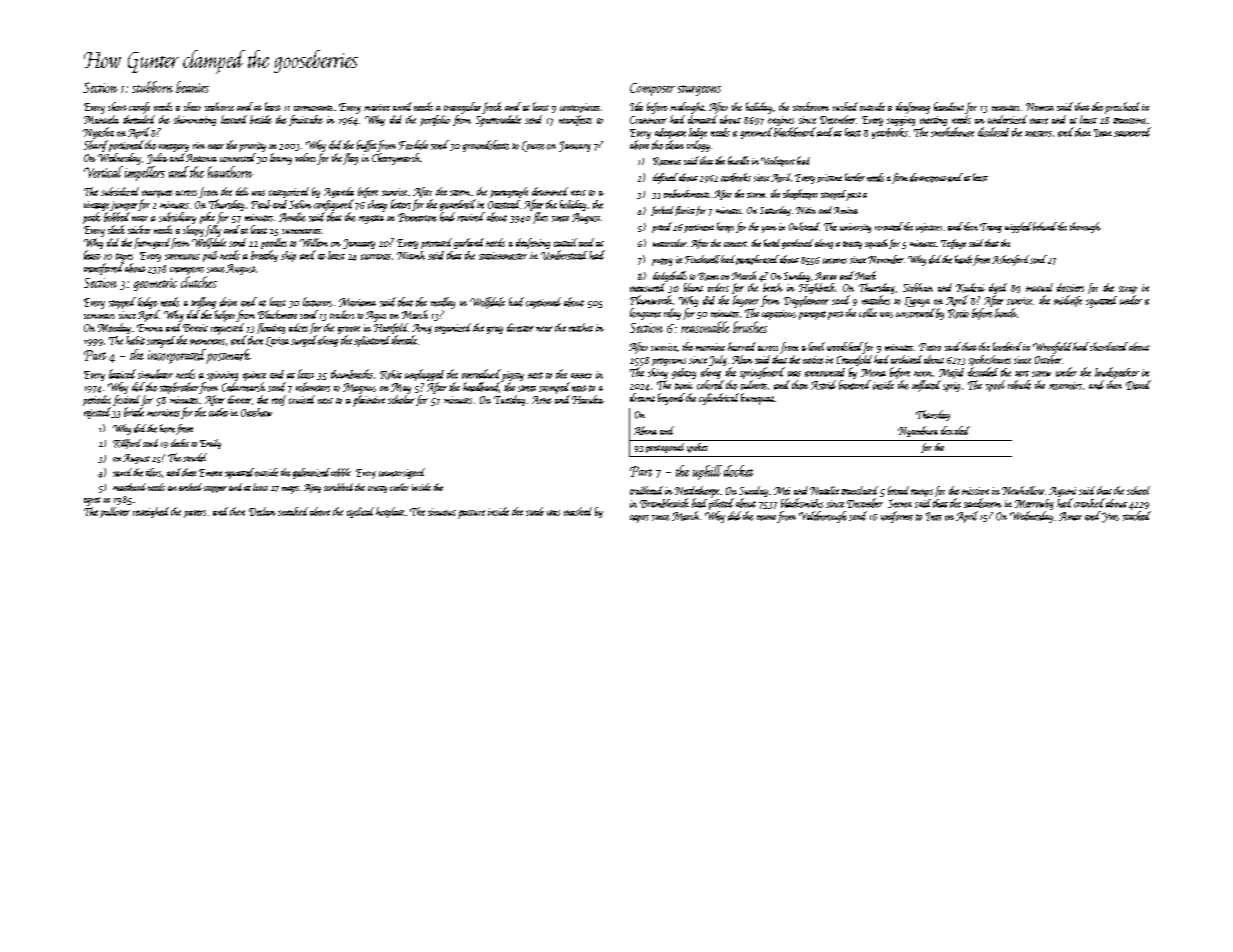  I want to click on Tuesday, so click(509, 400).
